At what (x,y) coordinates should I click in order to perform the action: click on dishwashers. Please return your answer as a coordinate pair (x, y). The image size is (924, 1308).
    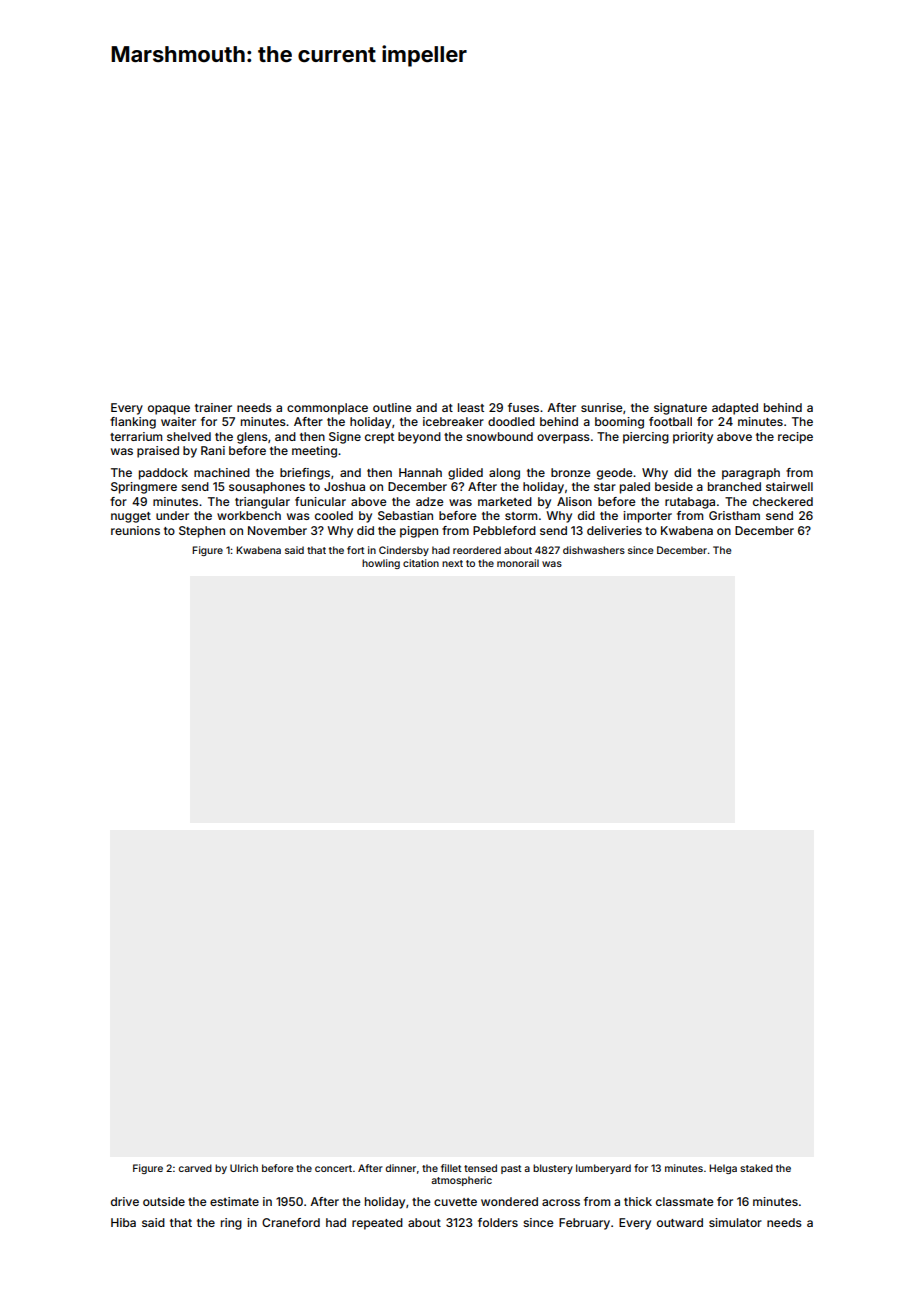
    Looking at the image, I should click on (594, 550).
